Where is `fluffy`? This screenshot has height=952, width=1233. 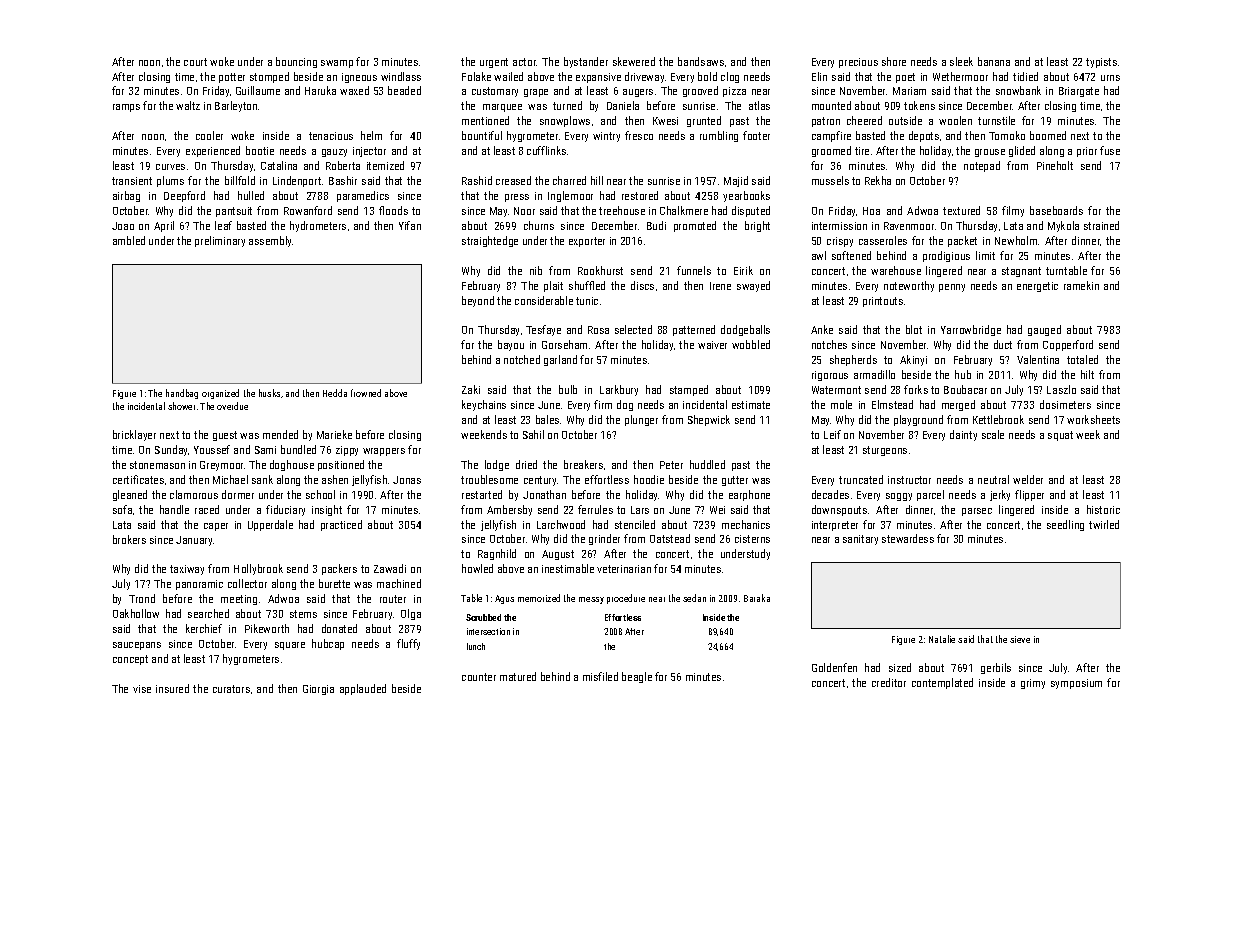 fluffy is located at coordinates (408, 644).
